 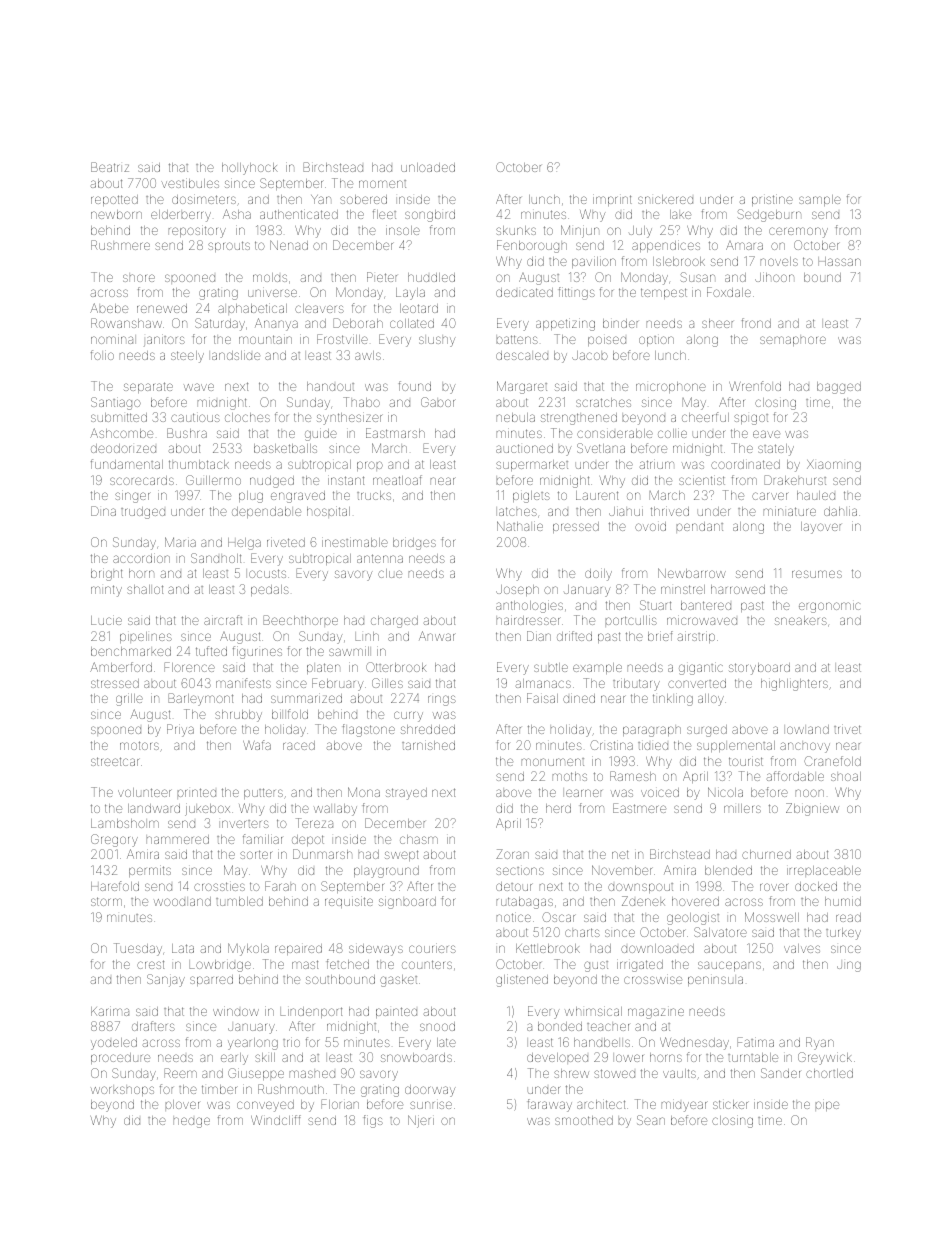 I want to click on Njeri, so click(x=421, y=1121).
